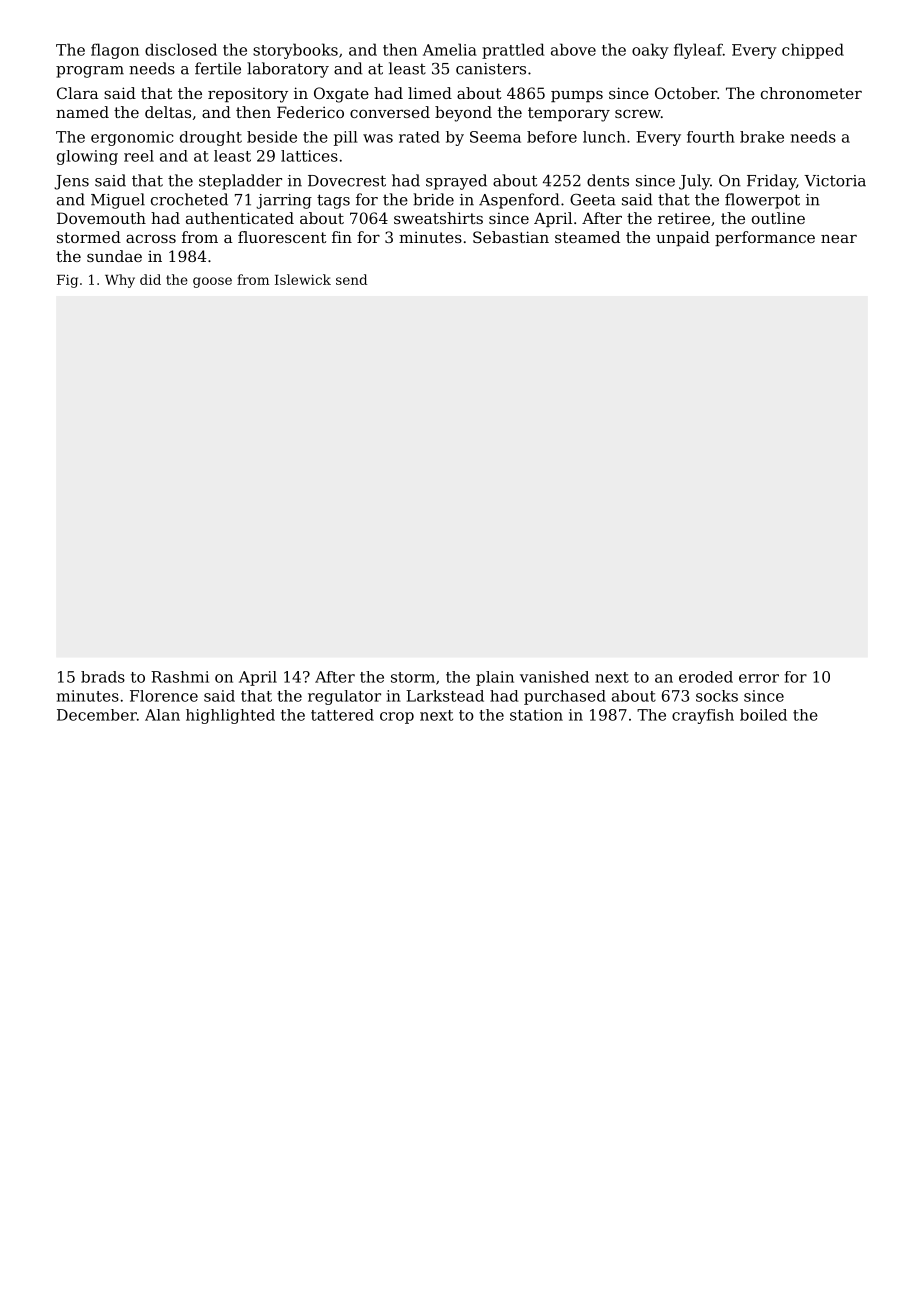 This page has width=924, height=1308. I want to click on flyleaf, so click(698, 51).
